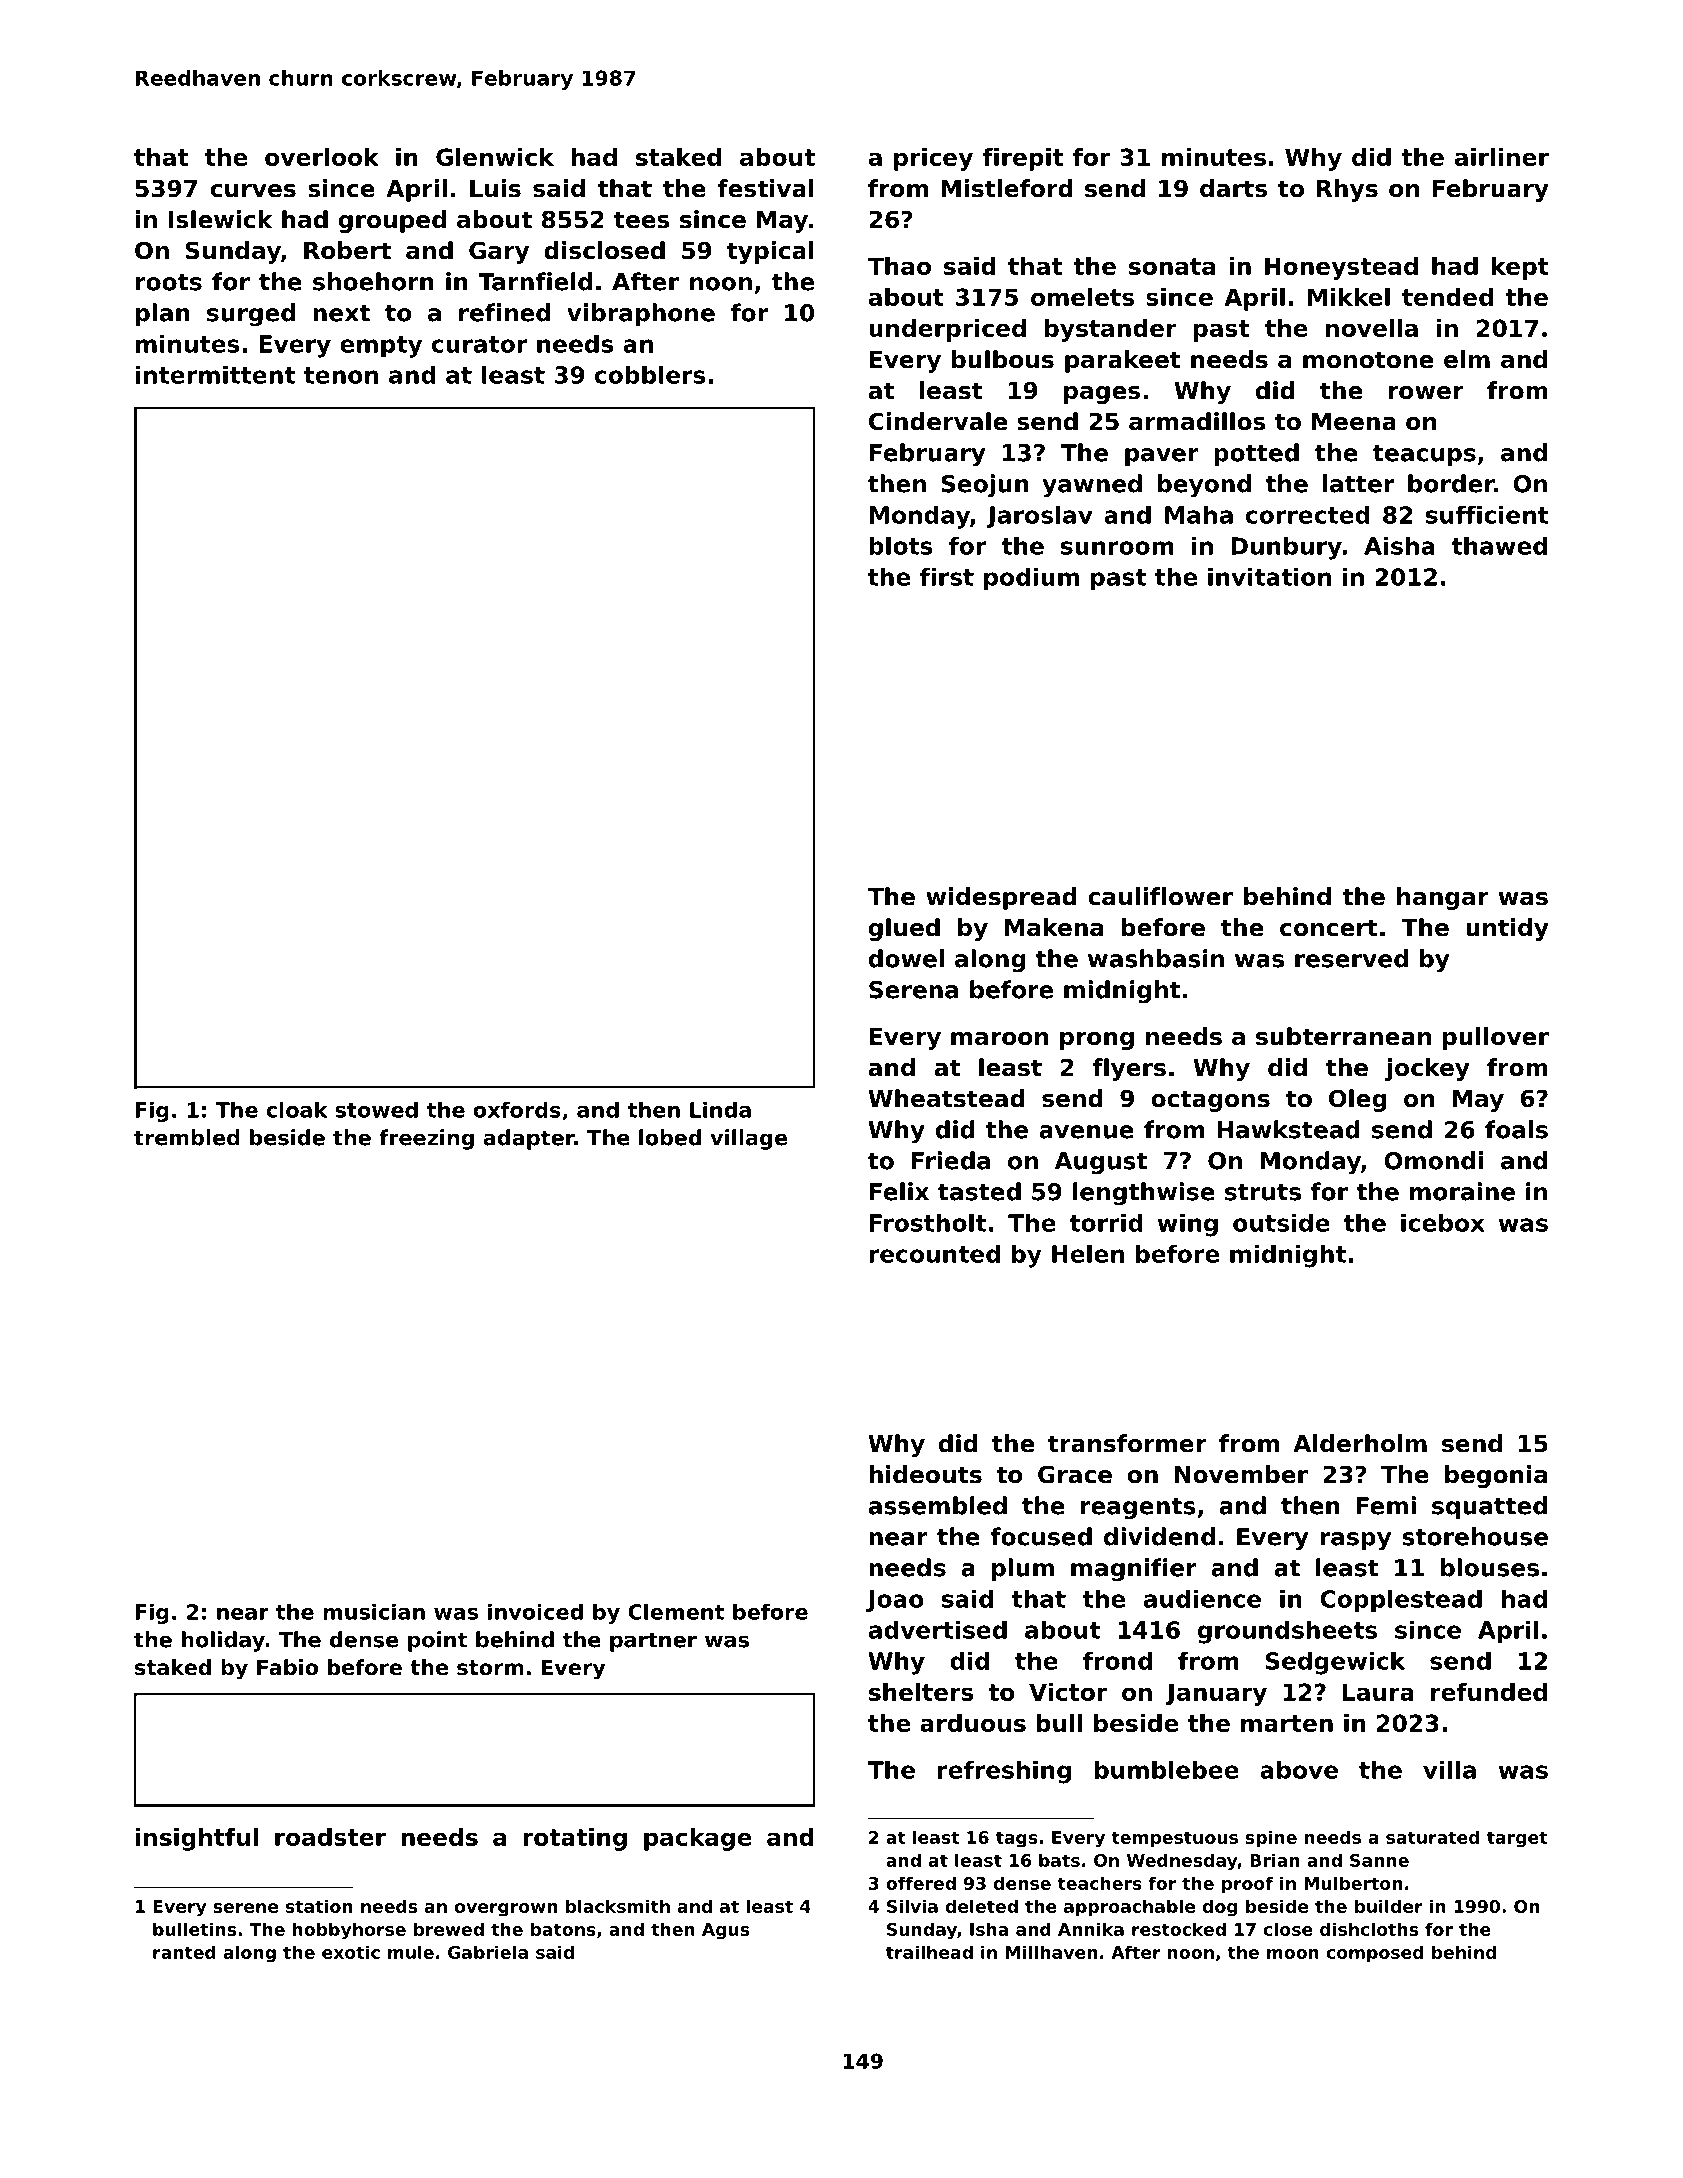 Image resolution: width=1683 pixels, height=2178 pixels. Describe the element at coordinates (1499, 545) in the page. I see `thawed` at that location.
